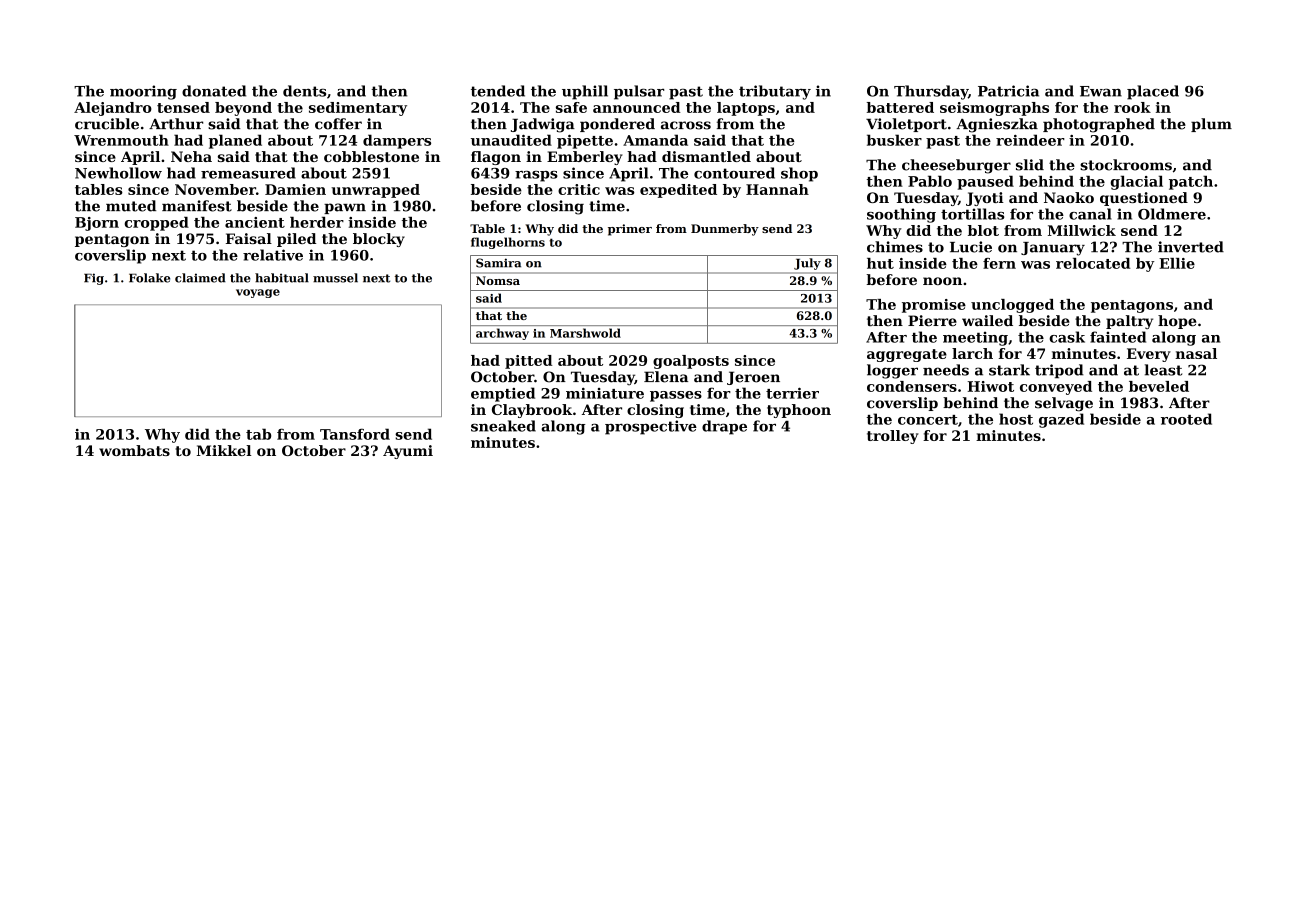 This screenshot has height=924, width=1308. Describe the element at coordinates (255, 222) in the screenshot. I see `ancient` at that location.
